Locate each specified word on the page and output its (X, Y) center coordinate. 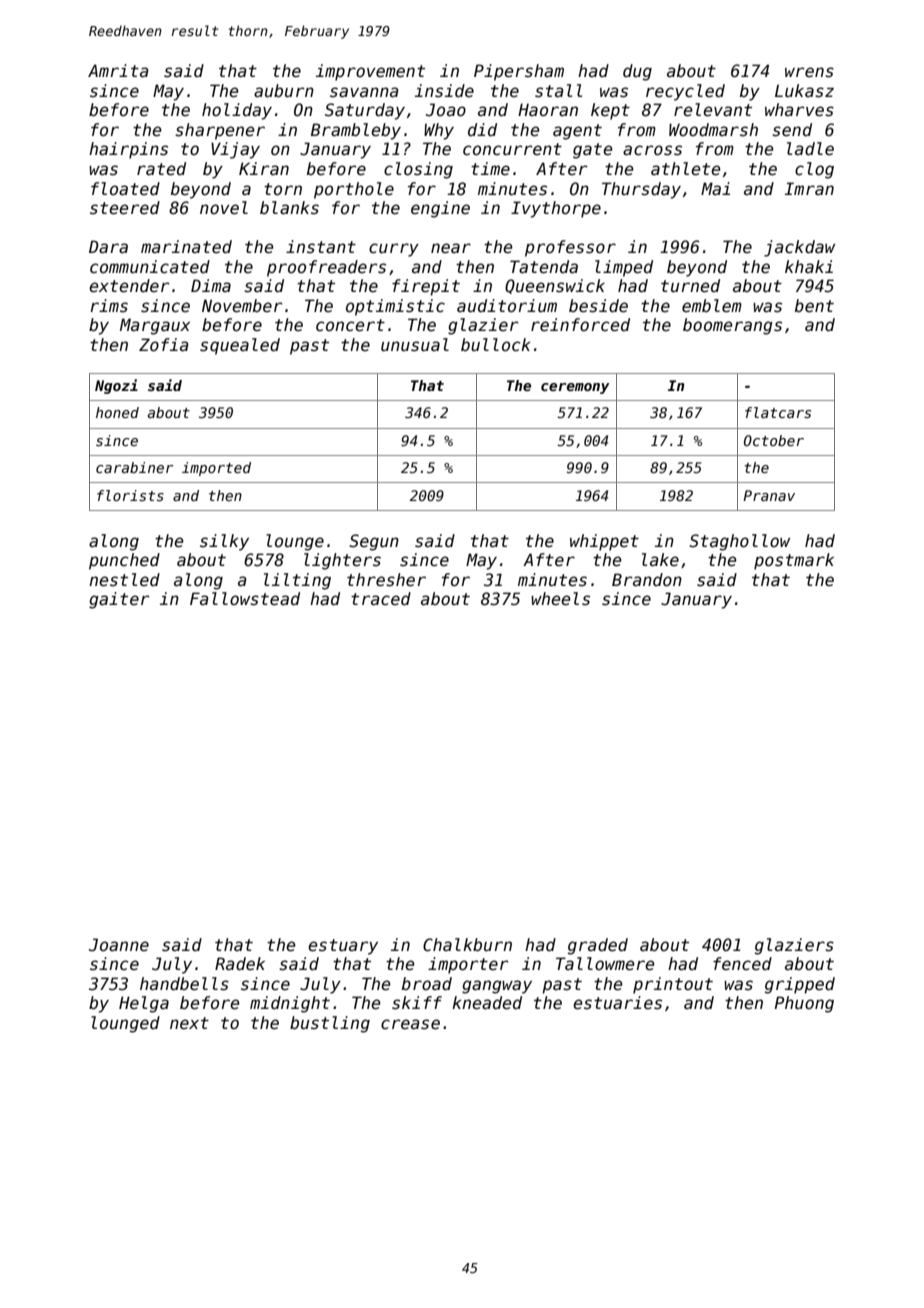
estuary (343, 947)
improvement (370, 72)
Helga (144, 1004)
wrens (809, 72)
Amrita (118, 71)
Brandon (647, 580)
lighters (342, 561)
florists (130, 495)
